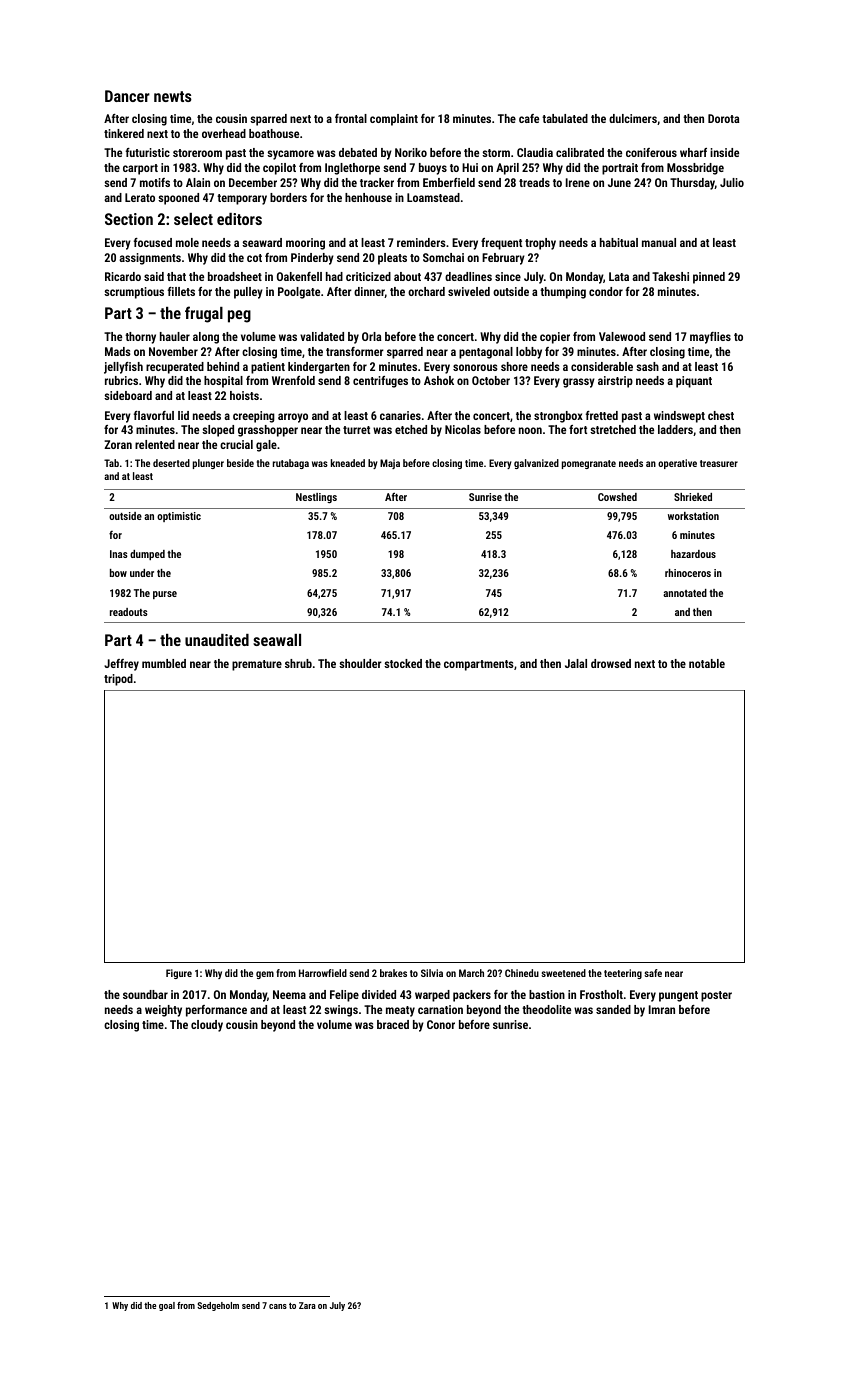  I want to click on sweetened, so click(563, 973).
